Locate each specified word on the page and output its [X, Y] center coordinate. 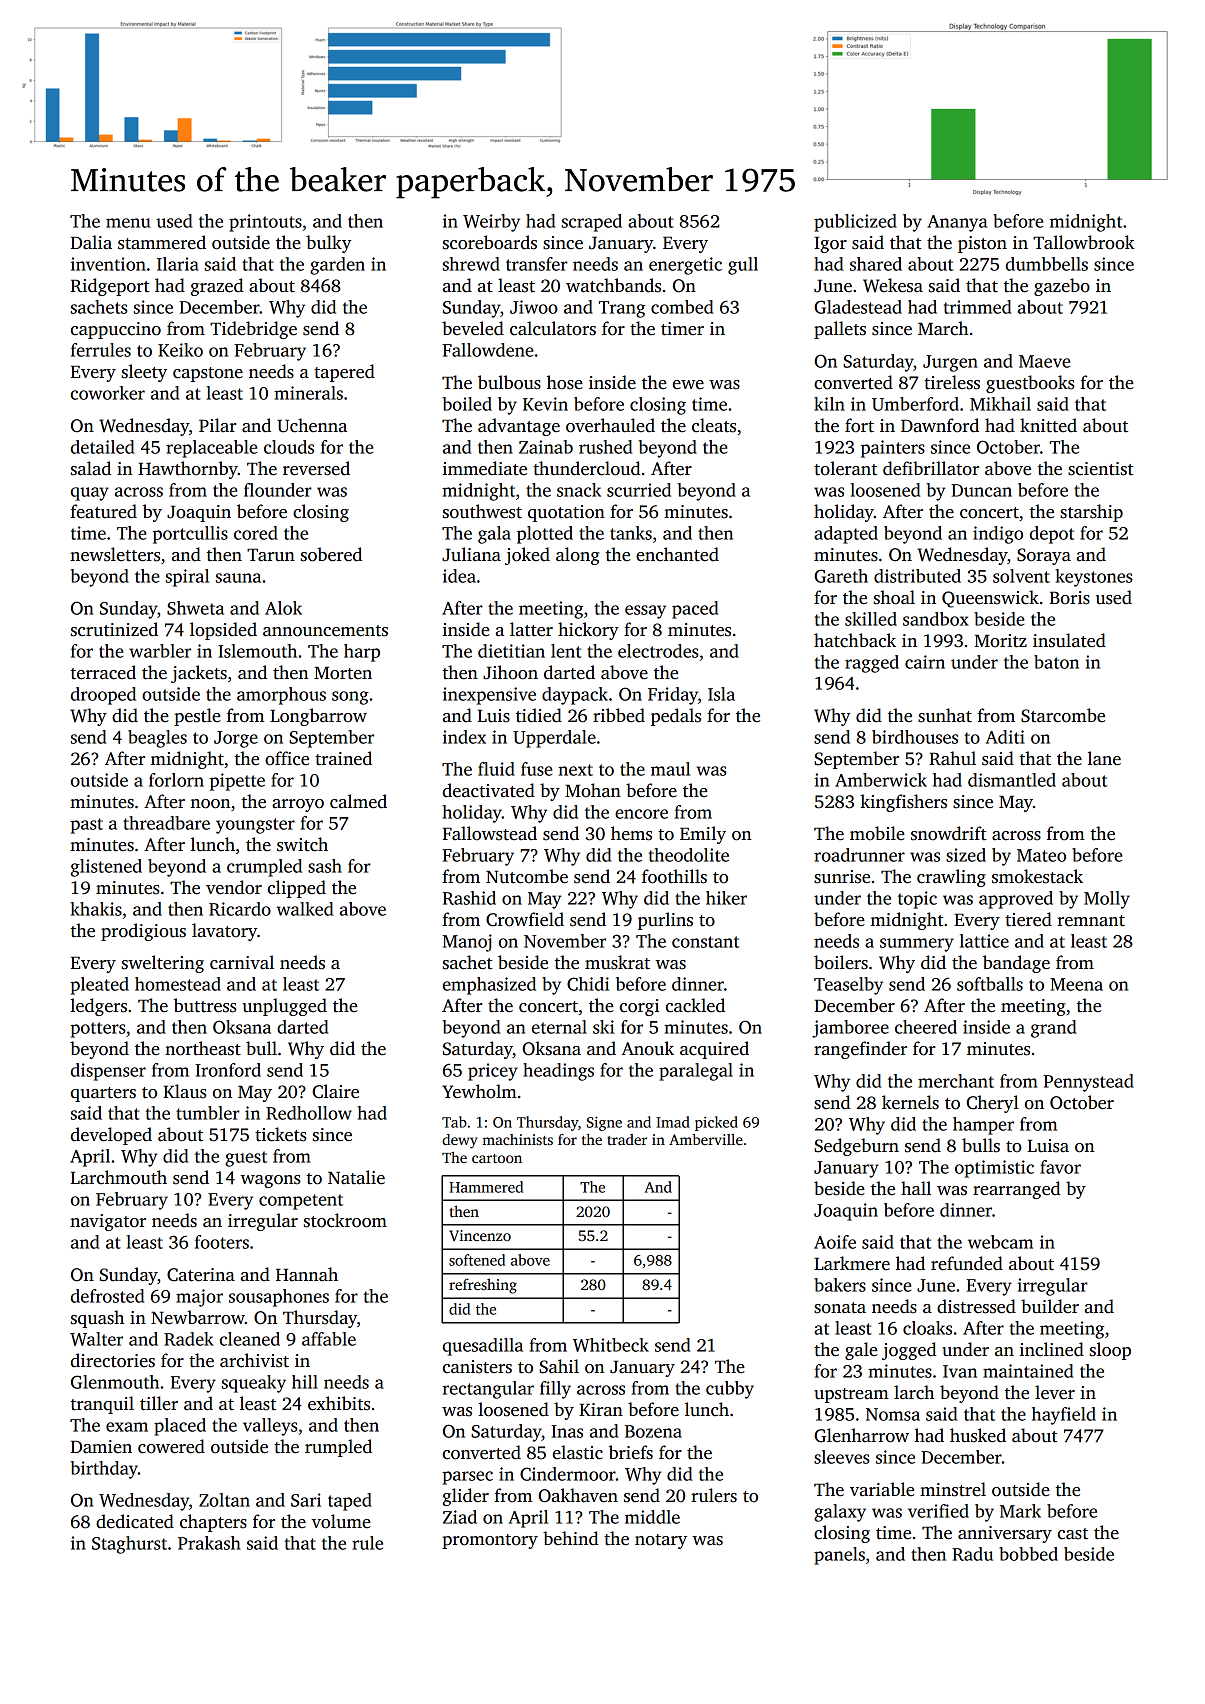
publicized [855, 223]
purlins [665, 921]
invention [108, 264]
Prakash [209, 1543]
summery [917, 945]
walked [304, 909]
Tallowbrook [1084, 242]
